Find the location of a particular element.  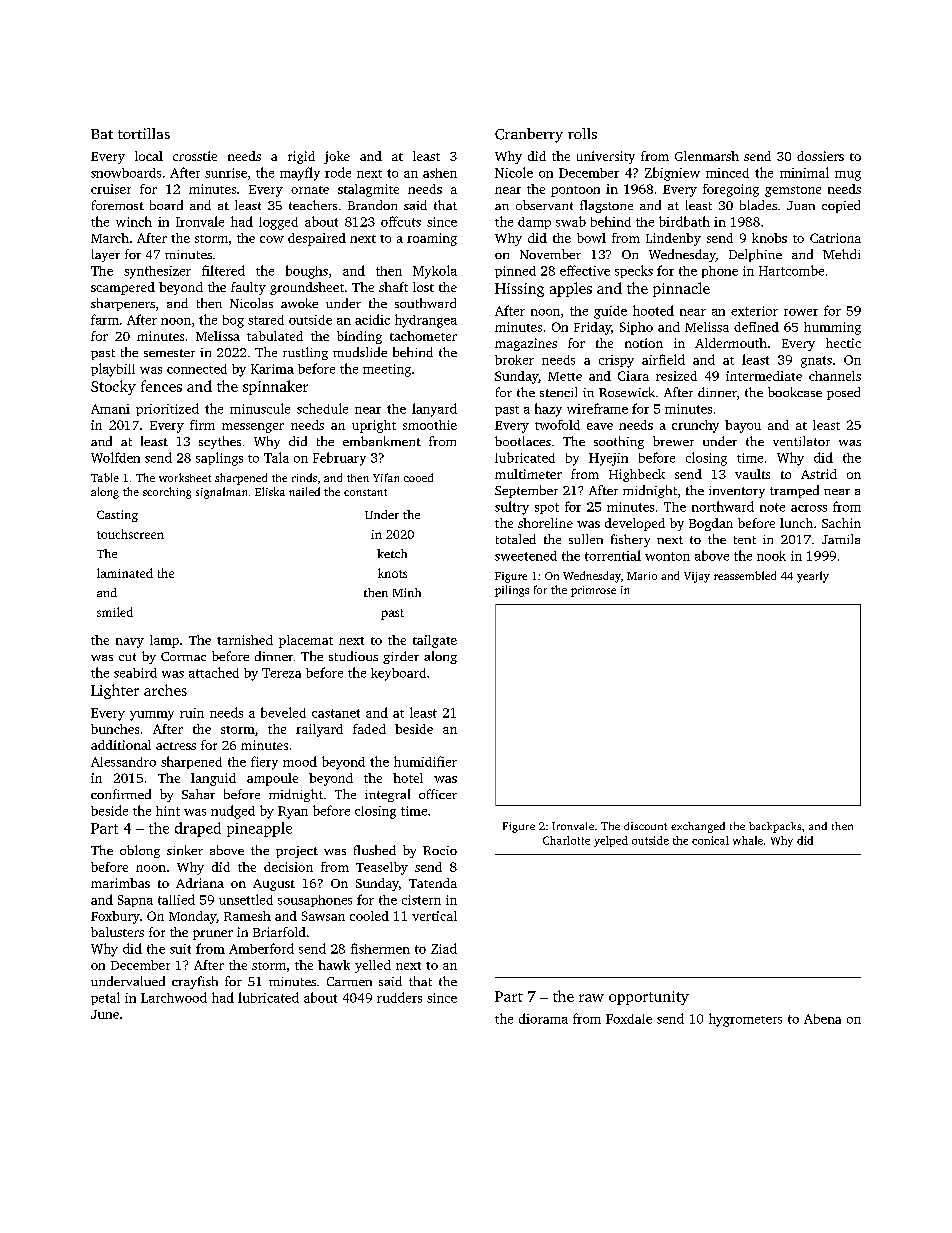

dossiers is located at coordinates (820, 156).
